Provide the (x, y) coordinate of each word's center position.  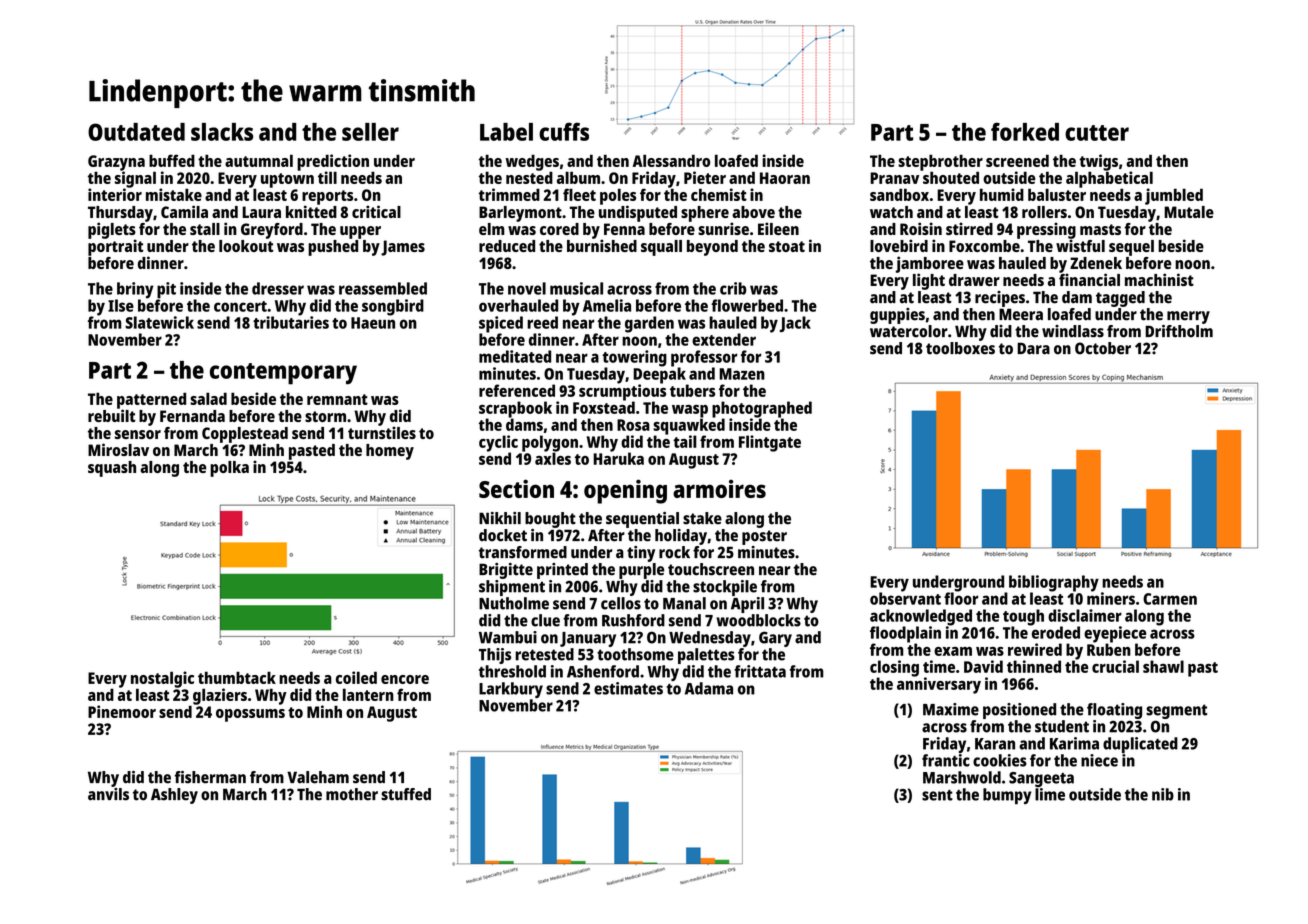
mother (352, 794)
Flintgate (770, 443)
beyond (712, 248)
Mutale (1189, 212)
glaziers (220, 696)
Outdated (136, 132)
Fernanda (192, 416)
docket (503, 535)
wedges (532, 162)
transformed (523, 552)
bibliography (1054, 583)
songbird (393, 307)
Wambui (508, 637)
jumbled (1174, 196)
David (983, 666)
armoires (719, 489)
